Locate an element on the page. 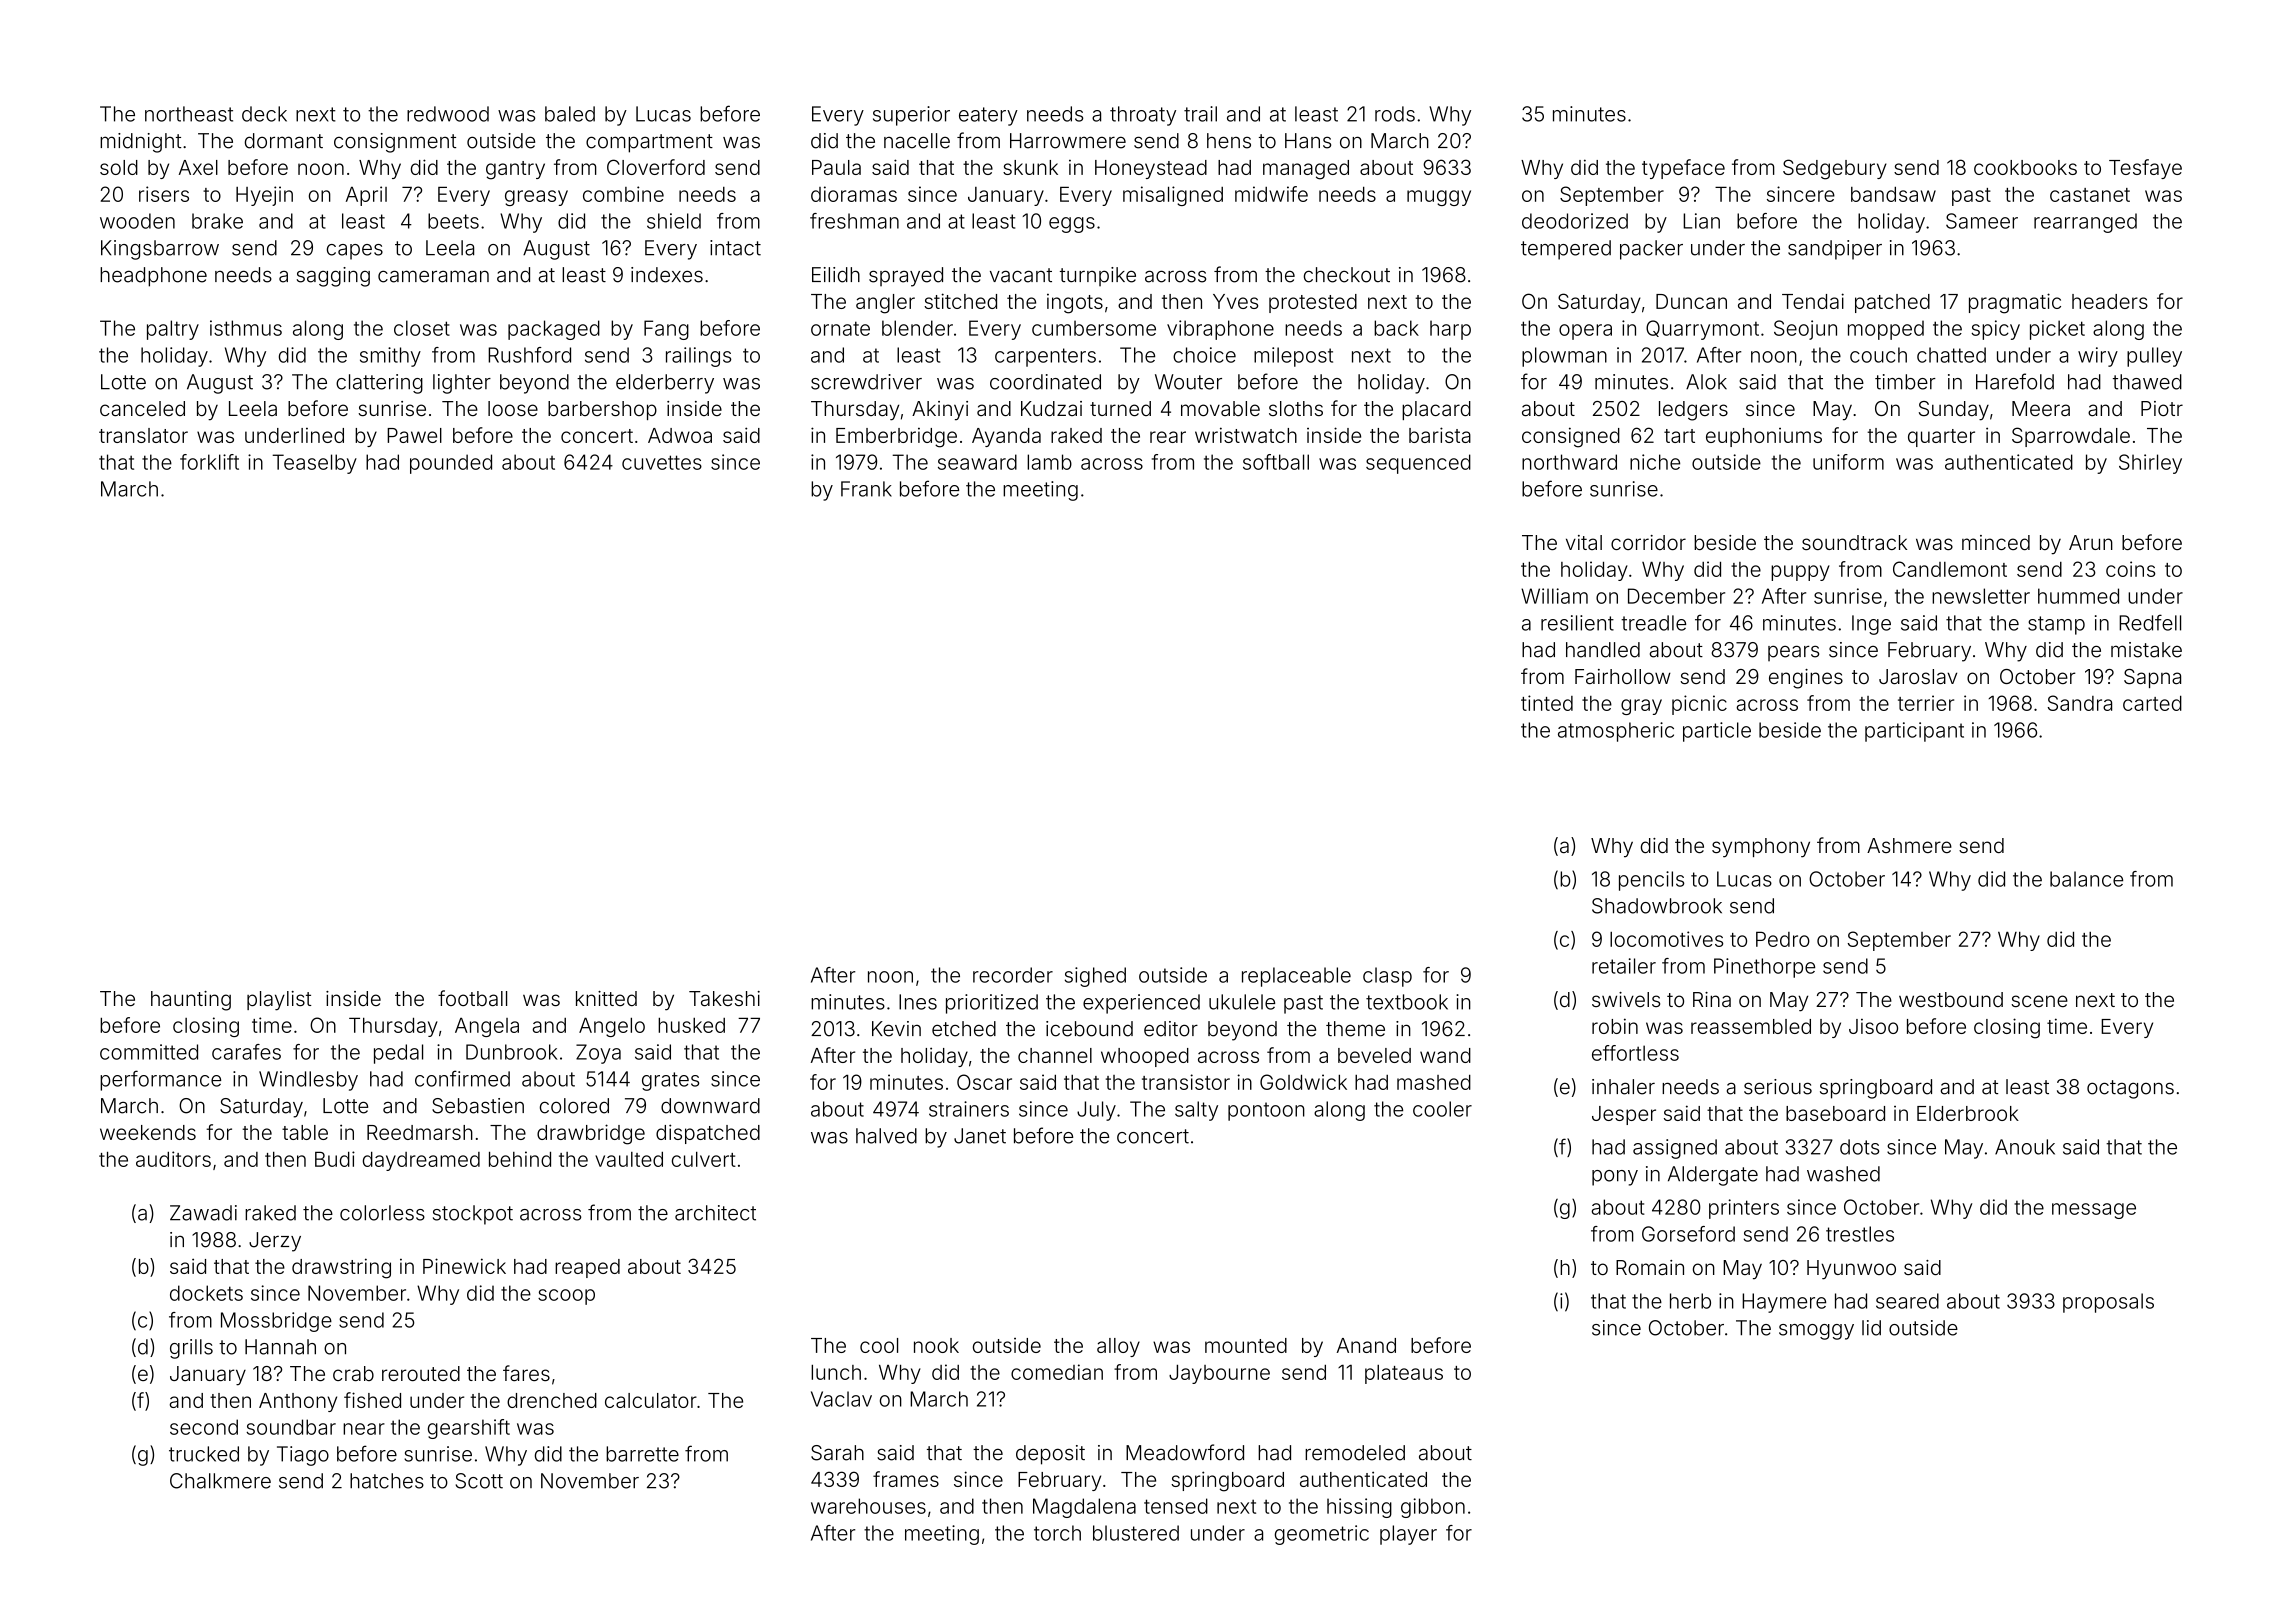  balance is located at coordinates (2086, 879).
